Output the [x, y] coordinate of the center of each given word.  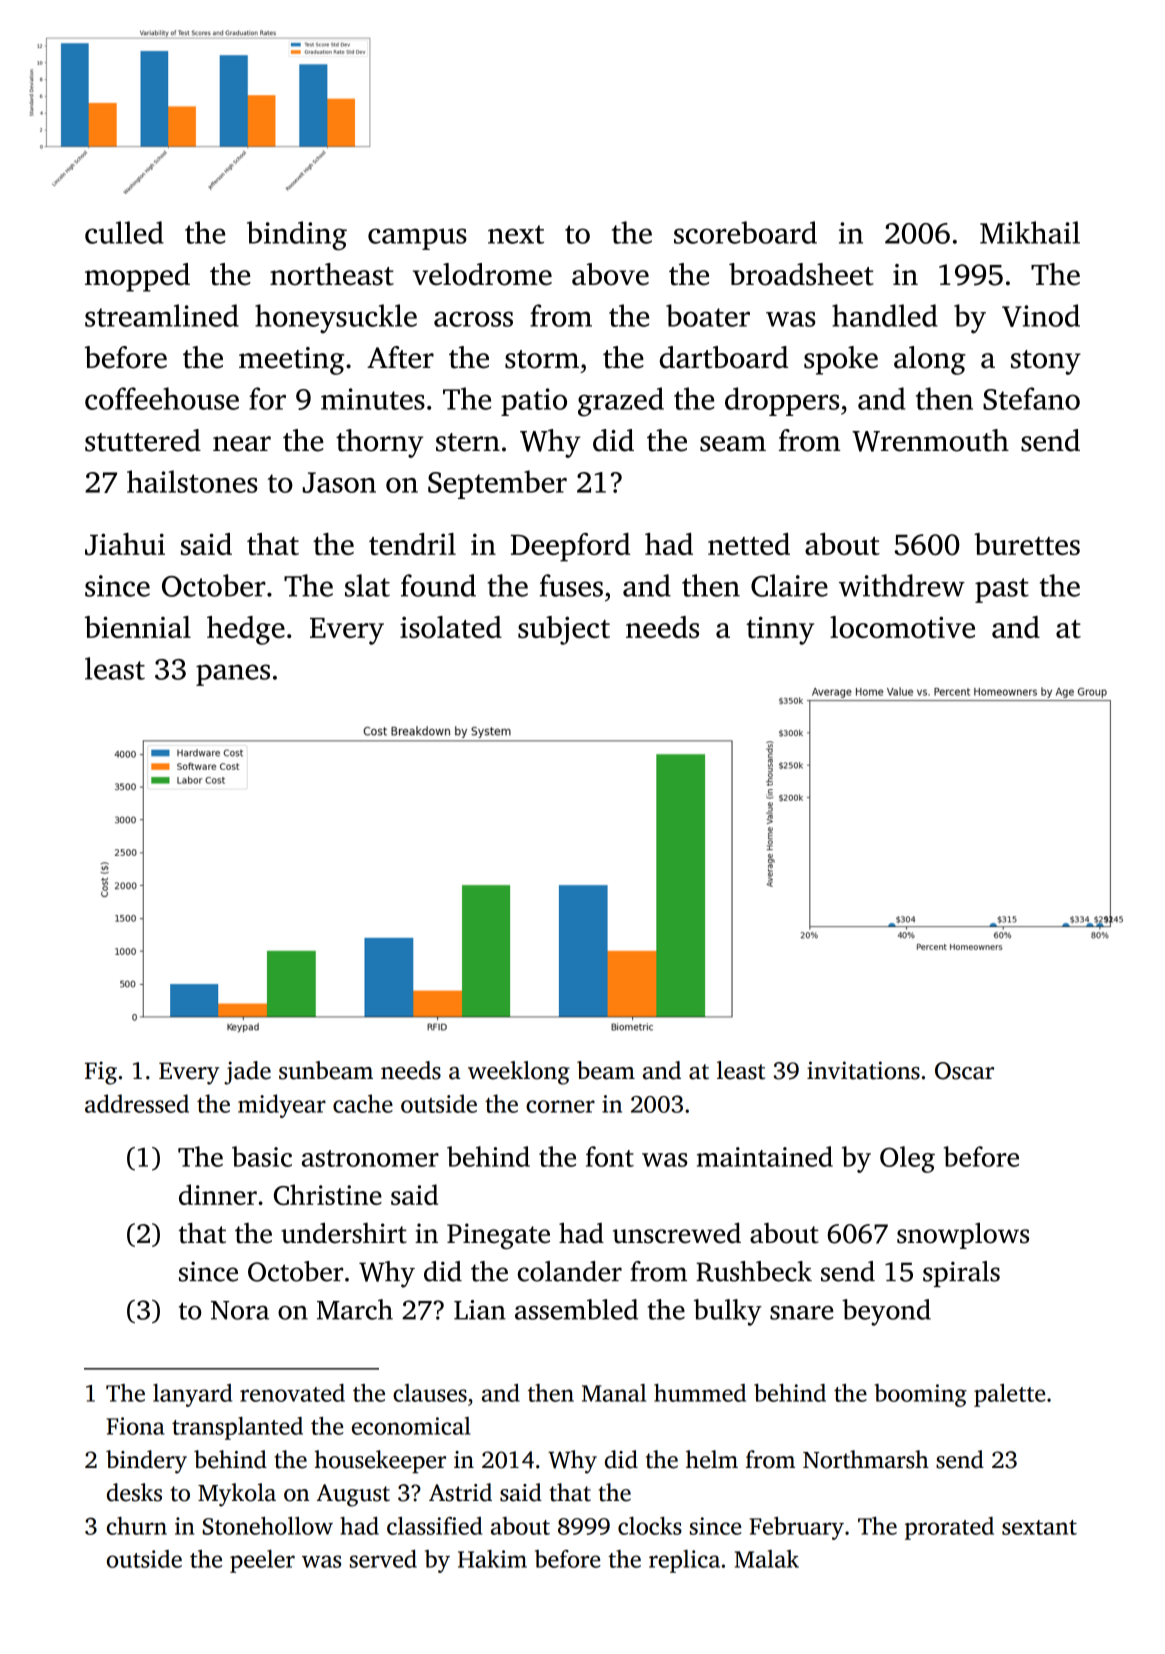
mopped [137, 277]
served [383, 1559]
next [516, 234]
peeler [262, 1561]
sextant [1039, 1527]
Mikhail [1030, 232]
